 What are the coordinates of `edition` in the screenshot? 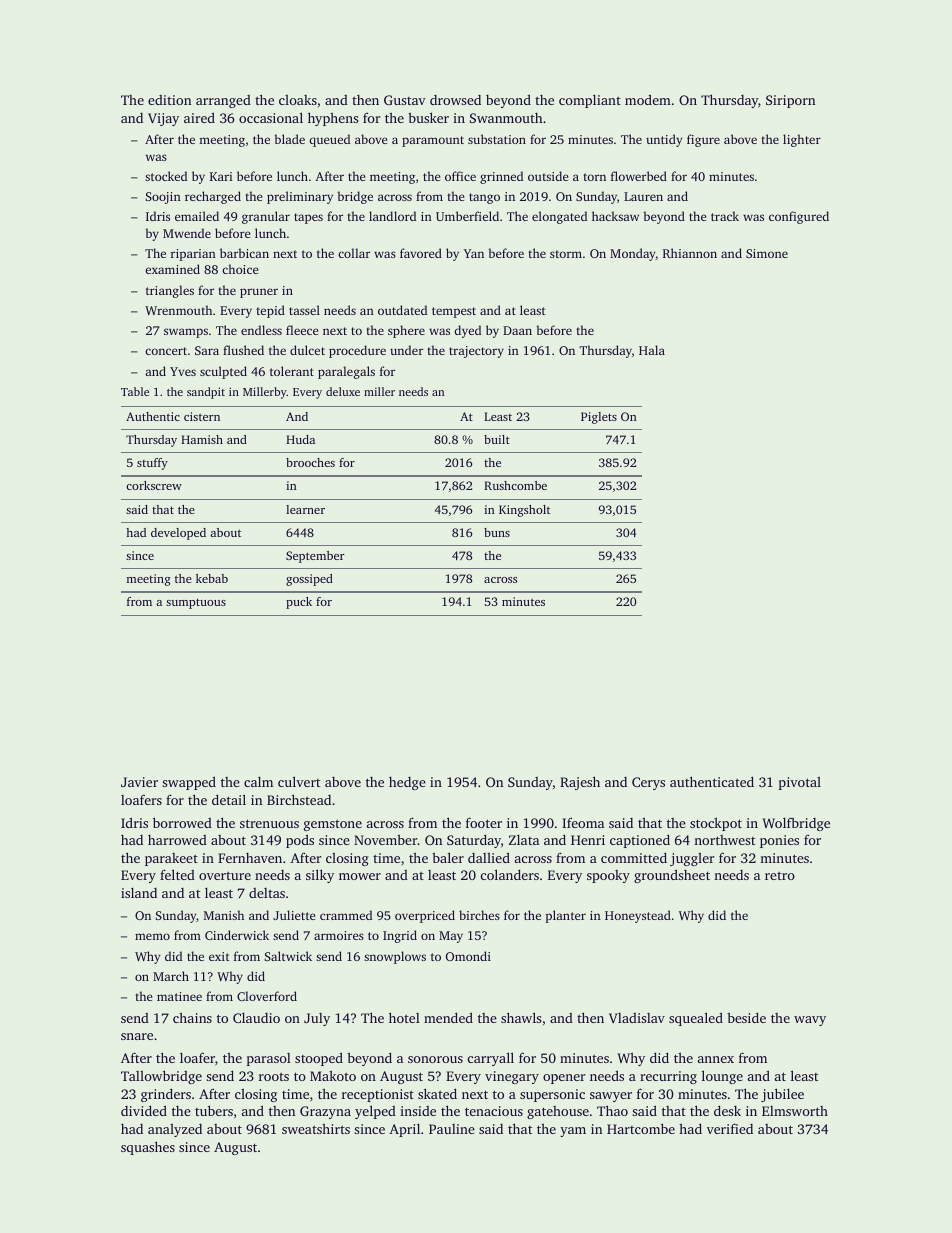 It's located at (169, 100).
